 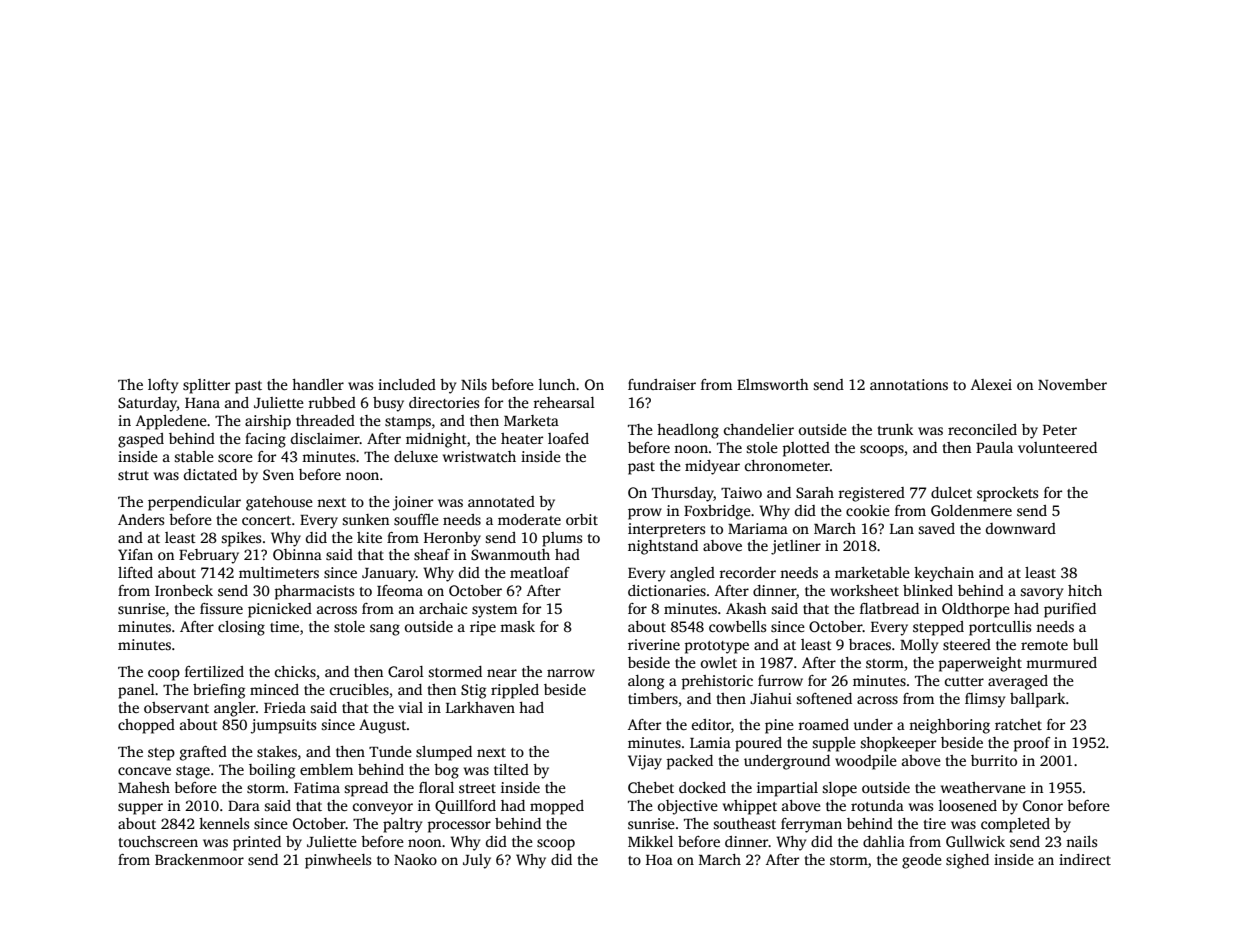 What do you see at coordinates (935, 823) in the page?
I see `tire` at bounding box center [935, 823].
